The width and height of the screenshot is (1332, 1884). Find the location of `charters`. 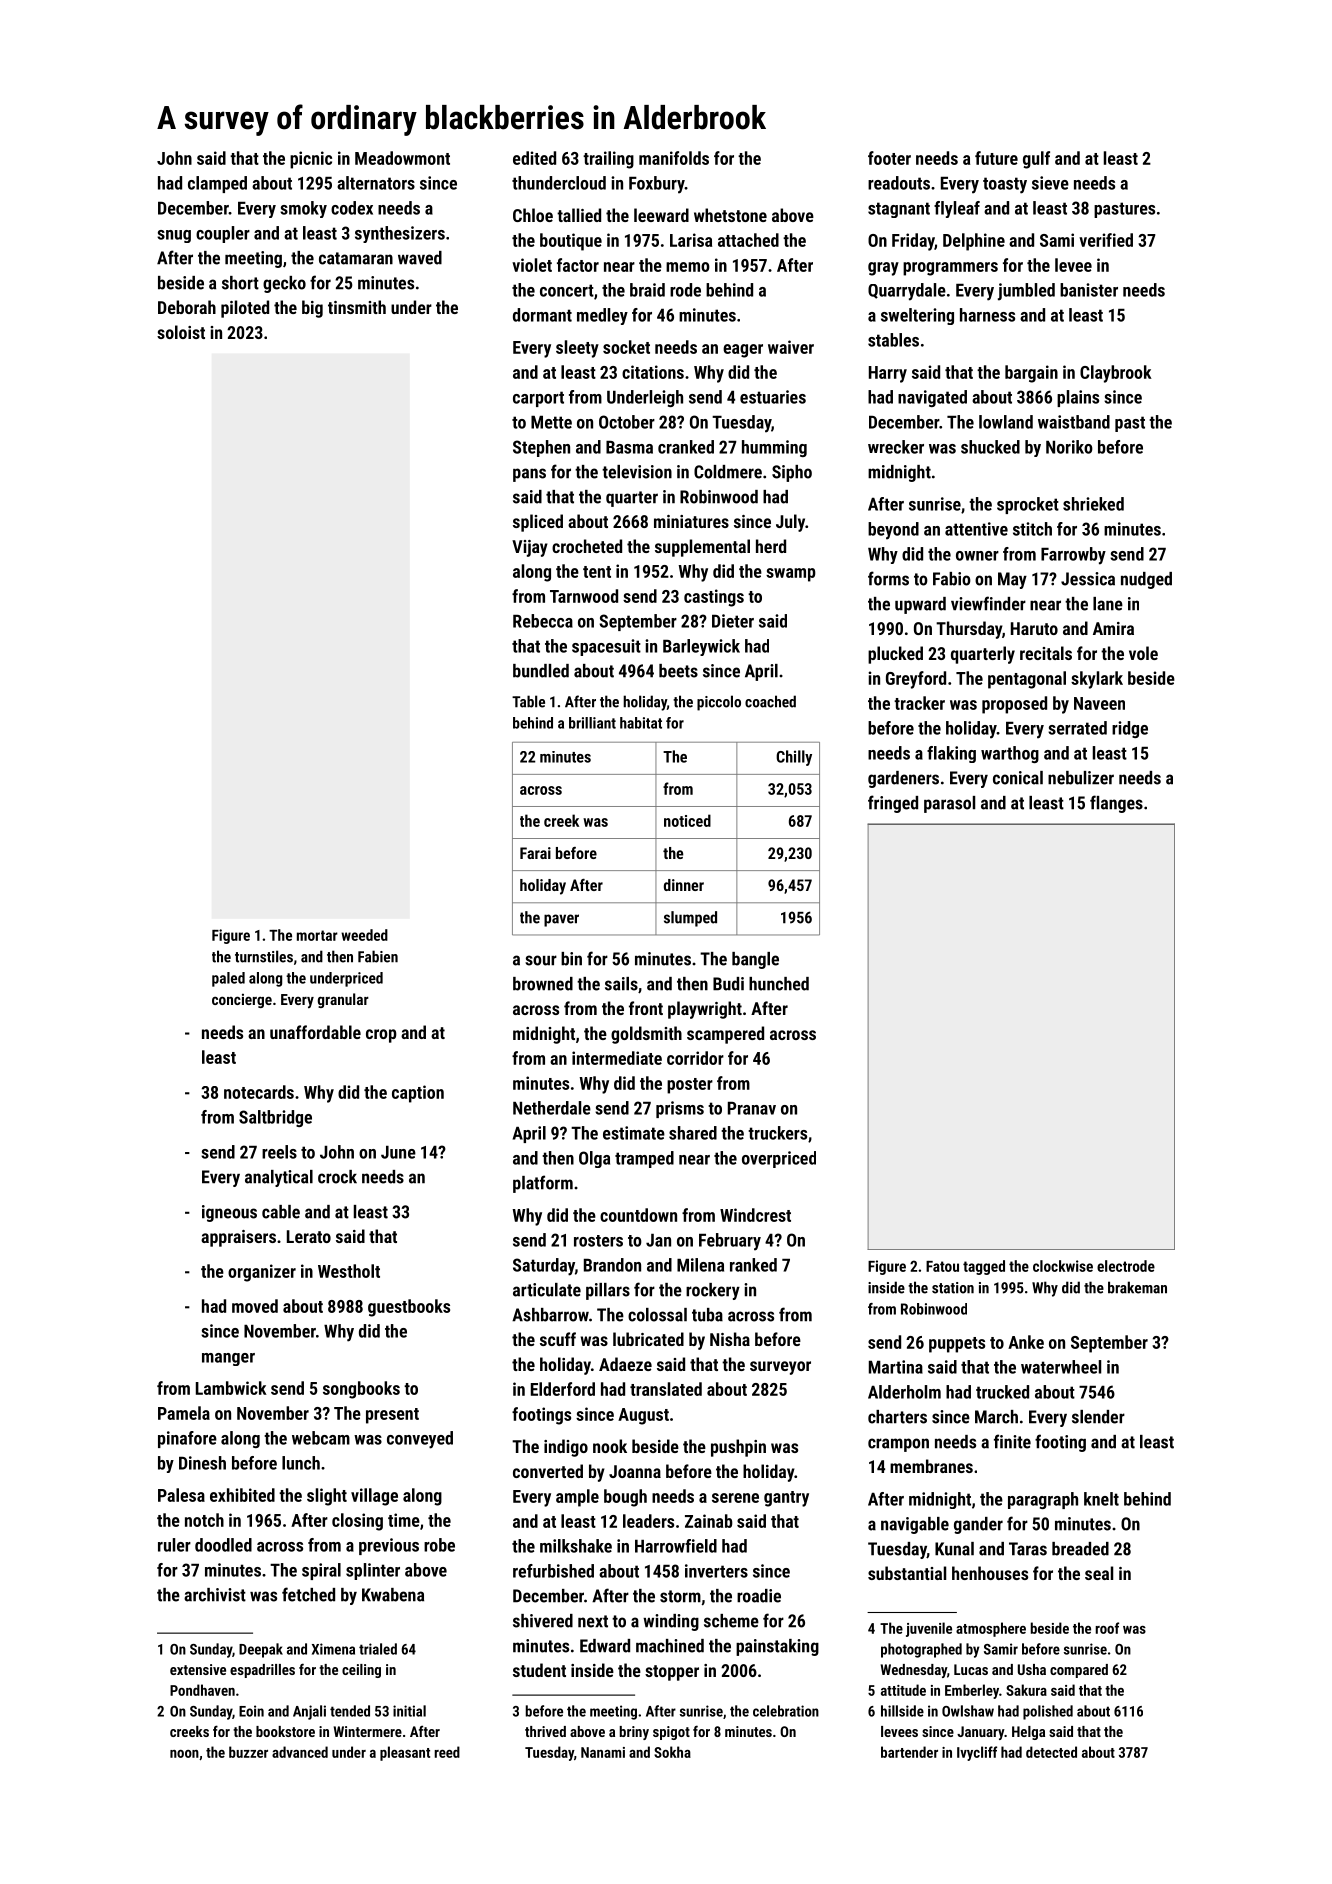

charters is located at coordinates (897, 1417).
